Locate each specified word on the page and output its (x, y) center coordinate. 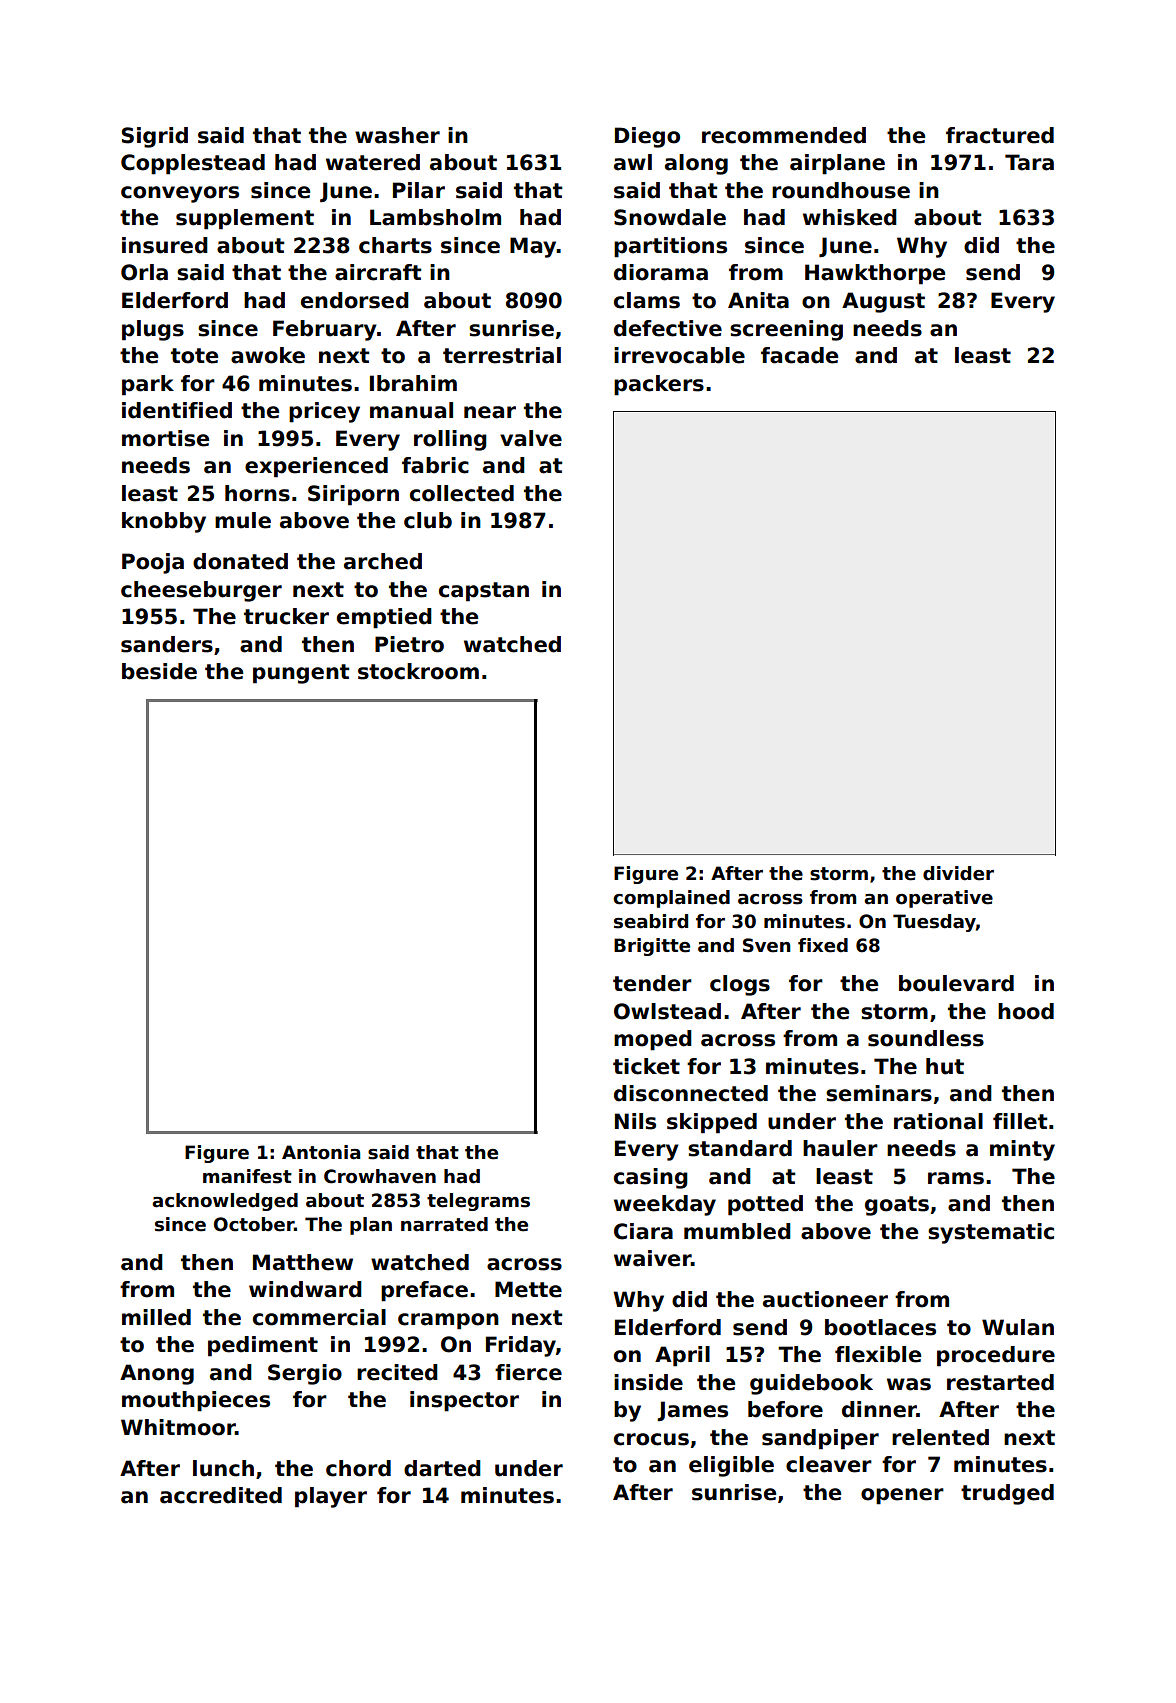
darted (442, 1468)
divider (958, 873)
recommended (784, 135)
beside (159, 671)
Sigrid (155, 137)
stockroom (418, 671)
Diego (647, 137)
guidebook (811, 1384)
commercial (319, 1317)
